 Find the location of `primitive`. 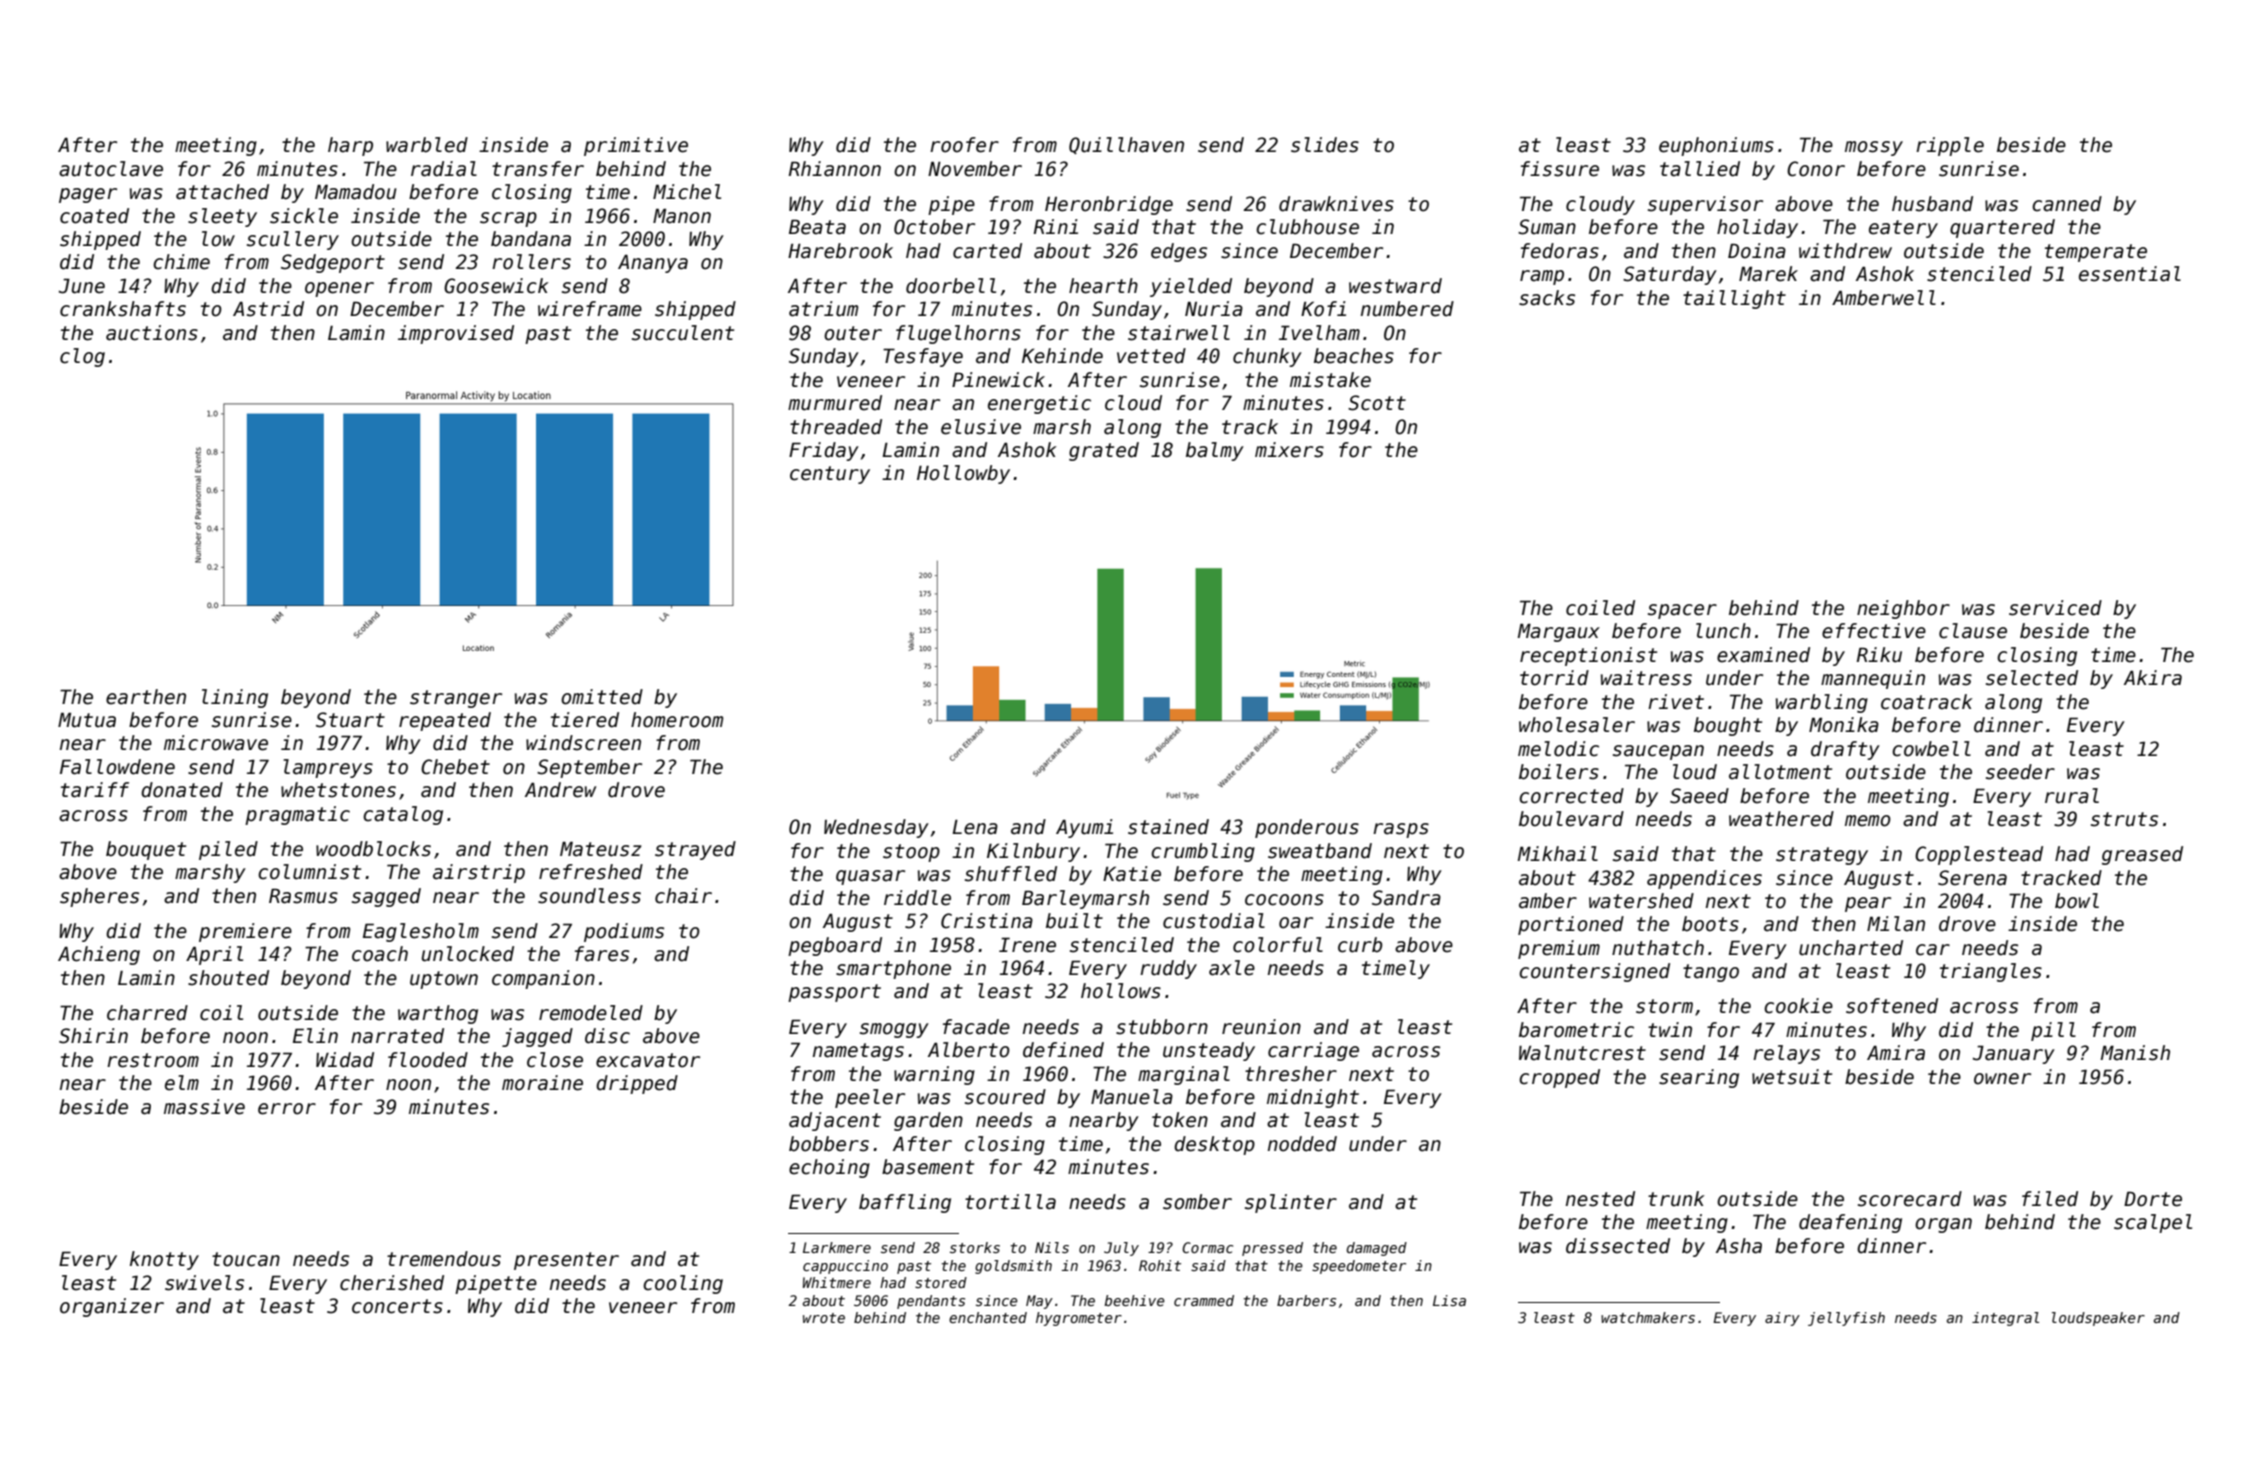

primitive is located at coordinates (636, 146).
